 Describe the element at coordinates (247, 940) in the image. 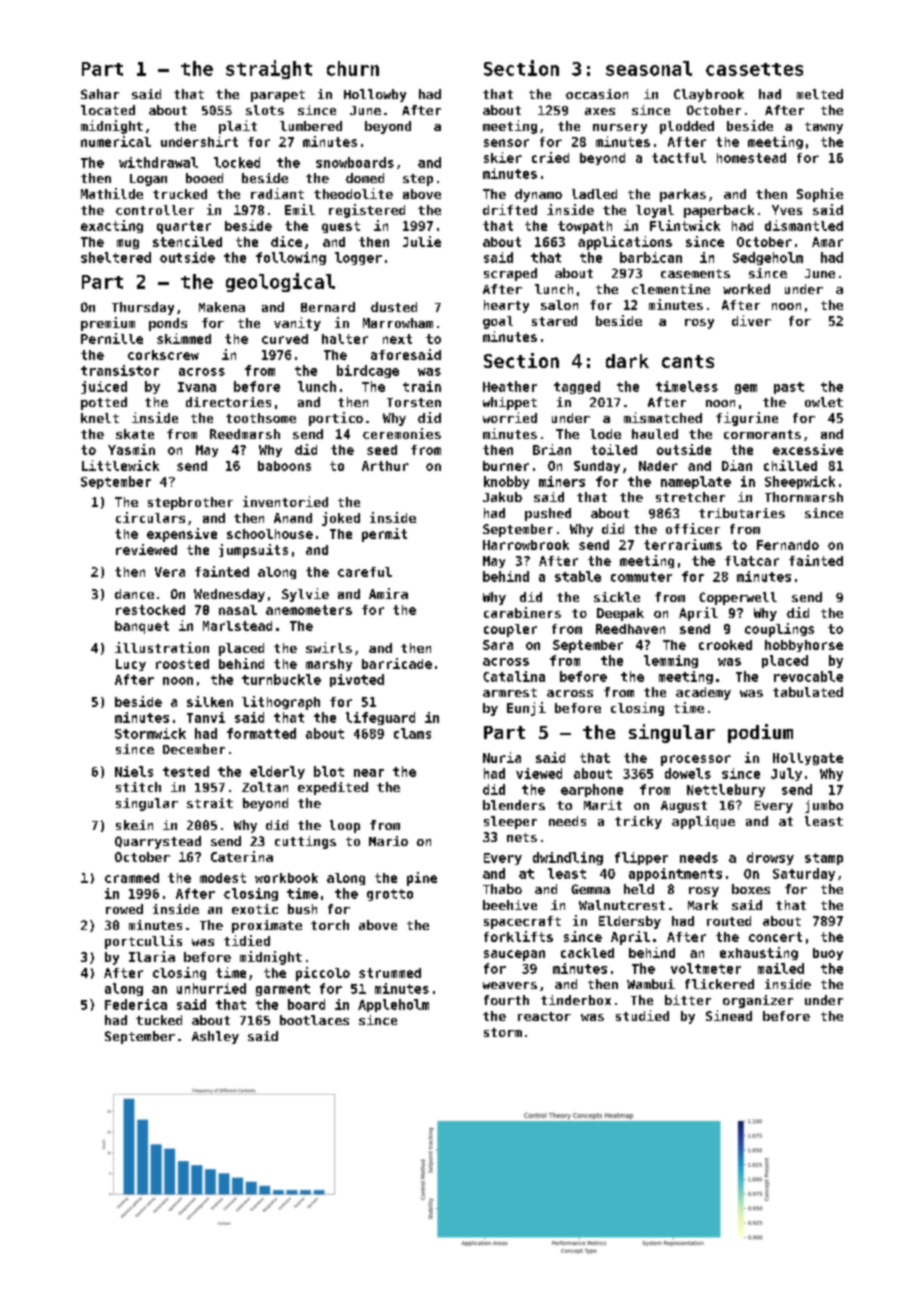

I see `tidied` at that location.
